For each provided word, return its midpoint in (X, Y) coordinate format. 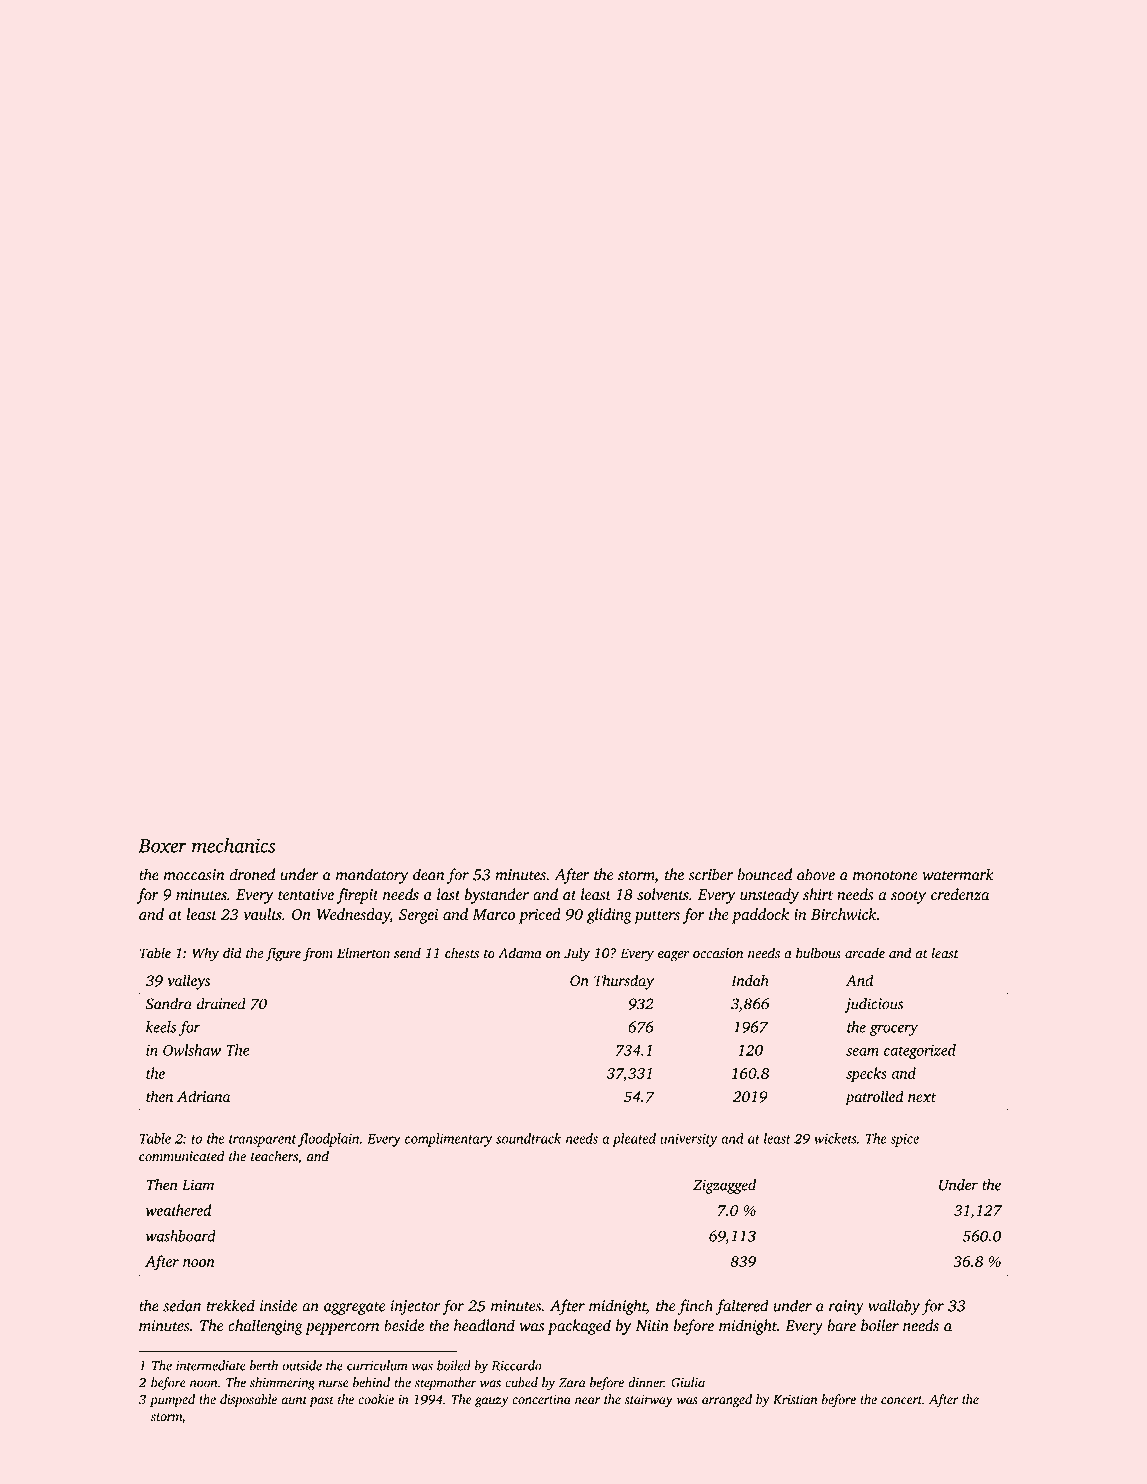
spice (905, 1140)
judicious (873, 1005)
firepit (358, 896)
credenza (960, 894)
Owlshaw (192, 1050)
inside (278, 1305)
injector (416, 1307)
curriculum (377, 1365)
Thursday (624, 982)
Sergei (418, 916)
